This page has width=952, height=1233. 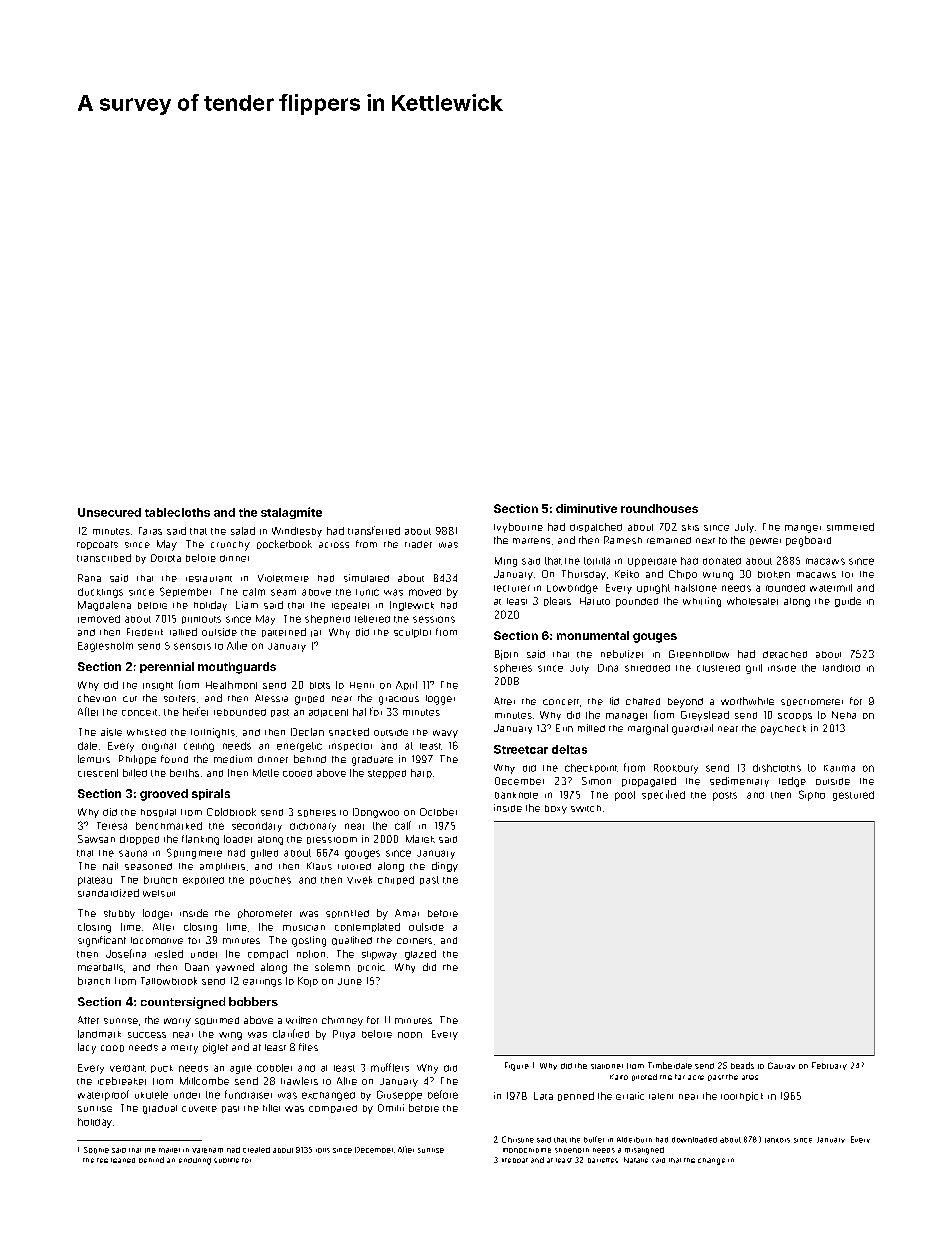 I want to click on pressroom, so click(x=332, y=840).
